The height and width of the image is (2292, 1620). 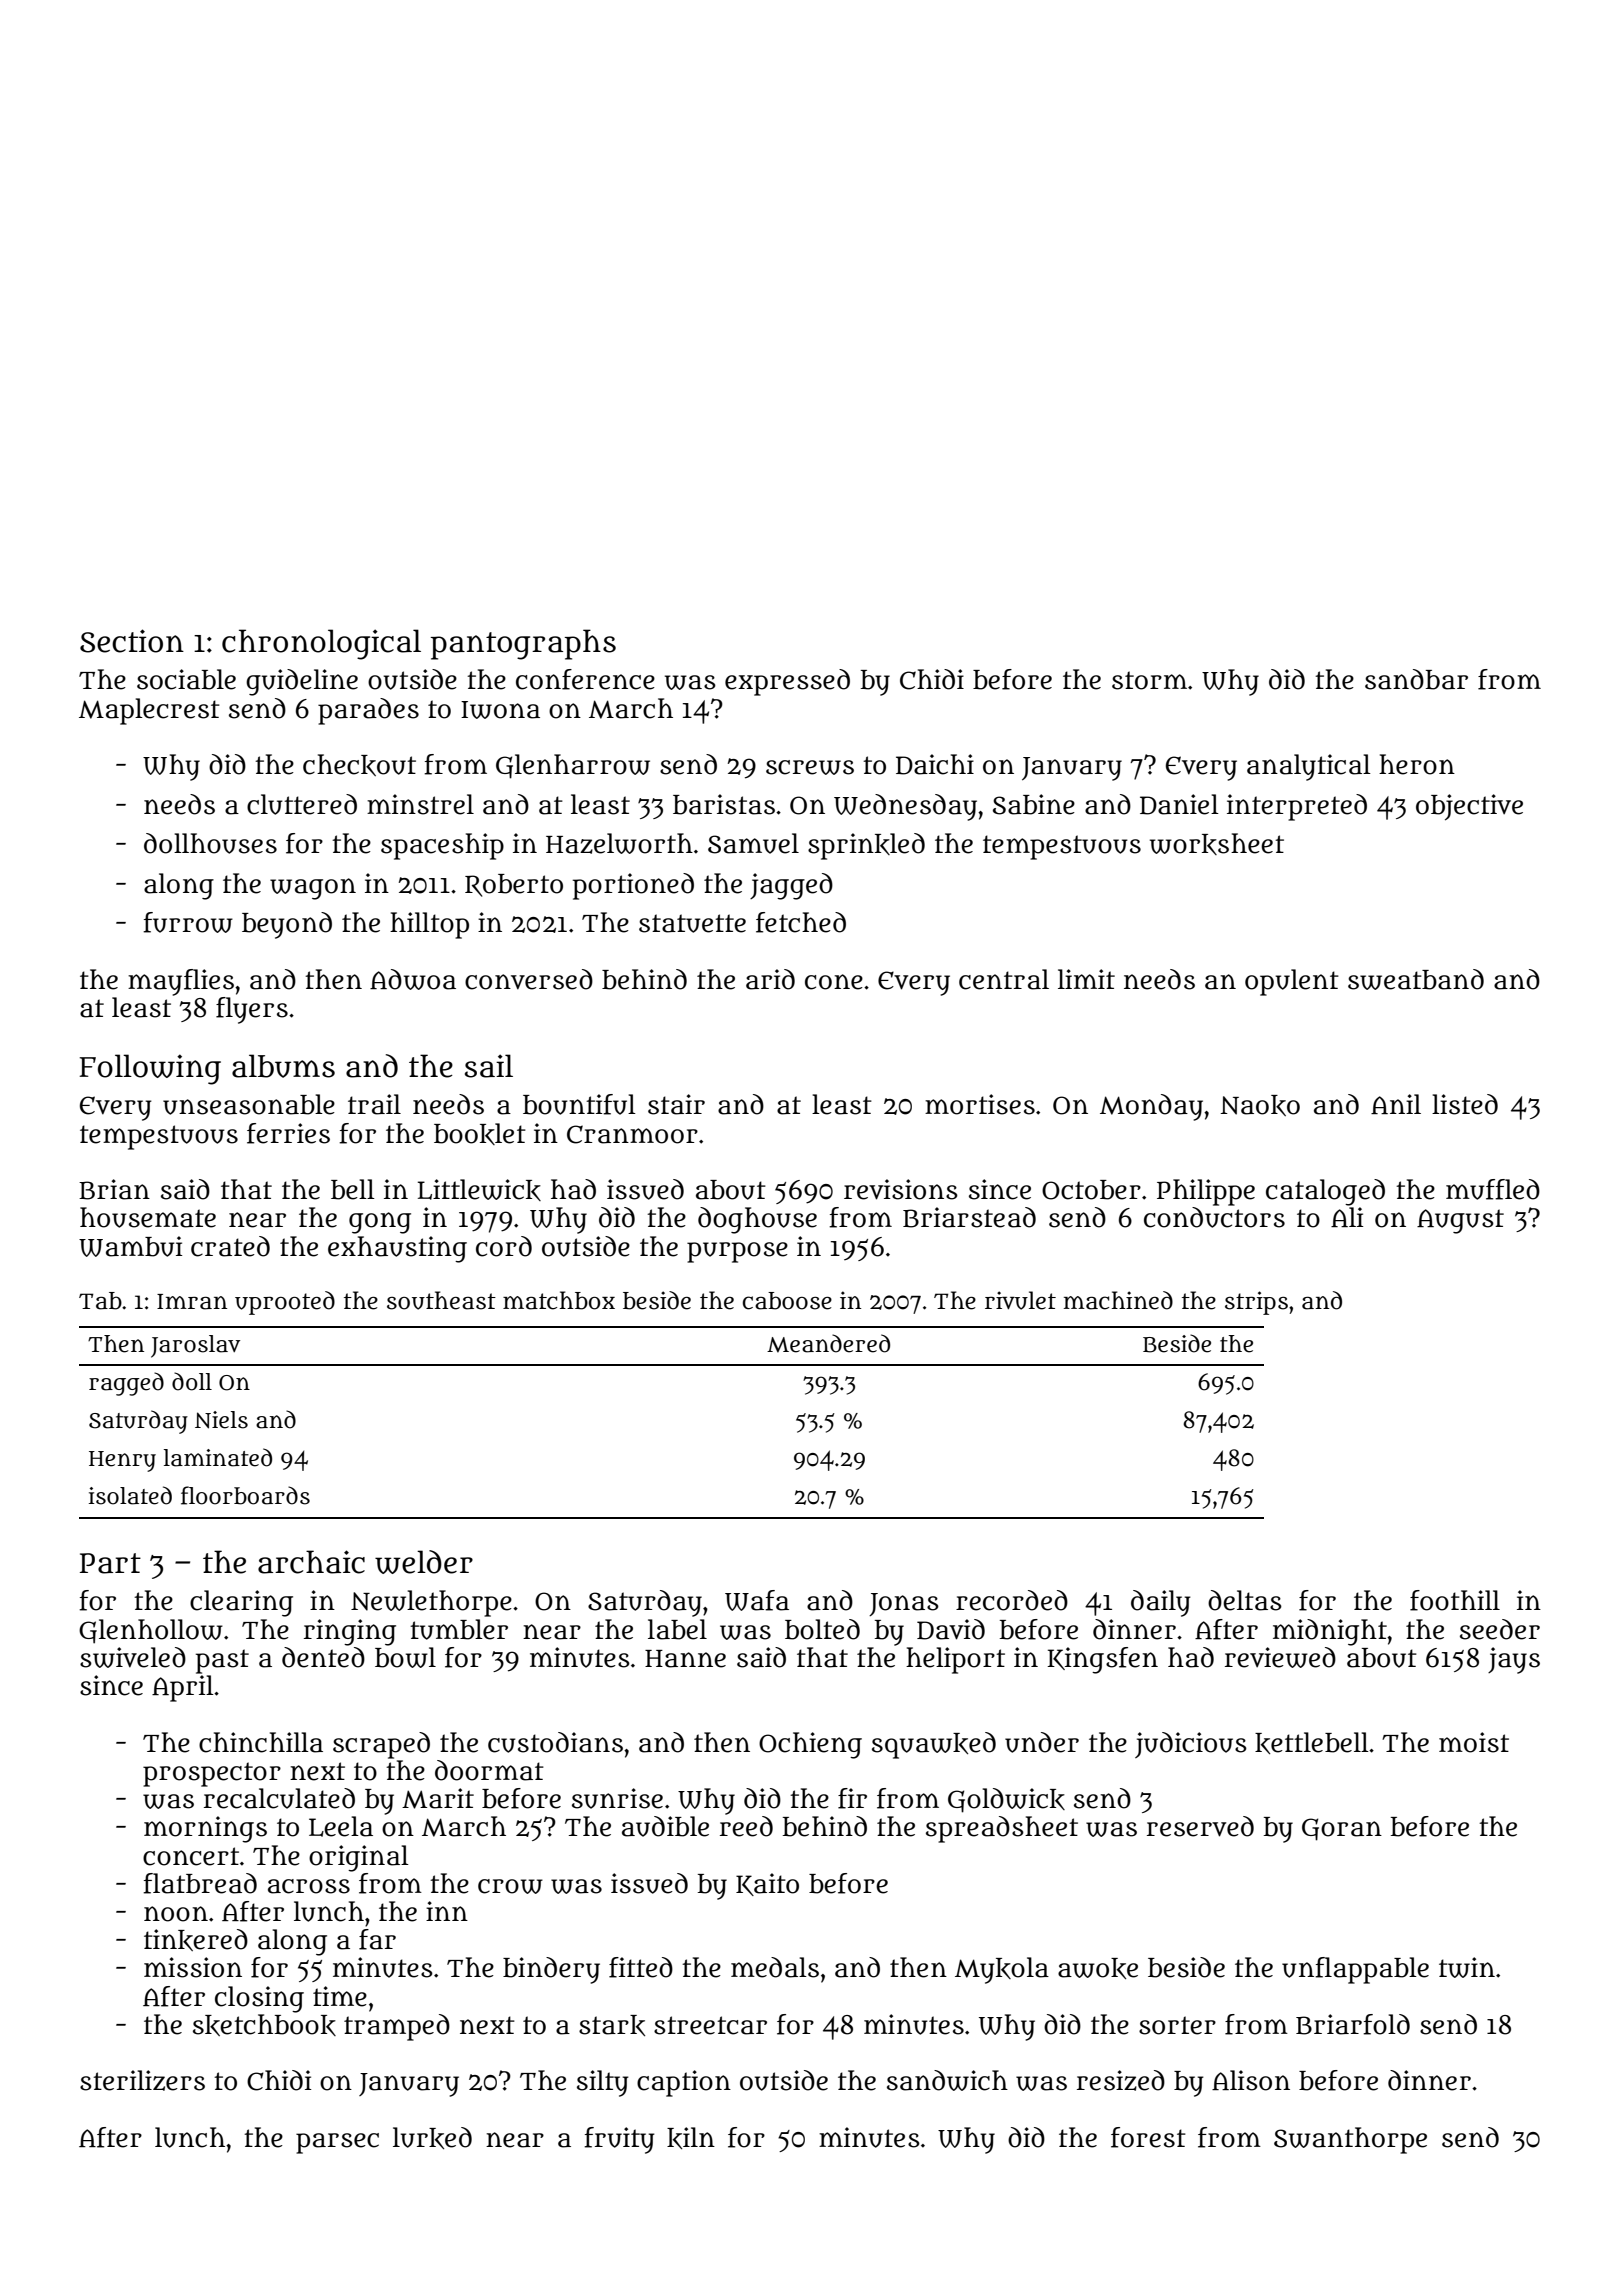 I want to click on sandbar, so click(x=1416, y=679).
